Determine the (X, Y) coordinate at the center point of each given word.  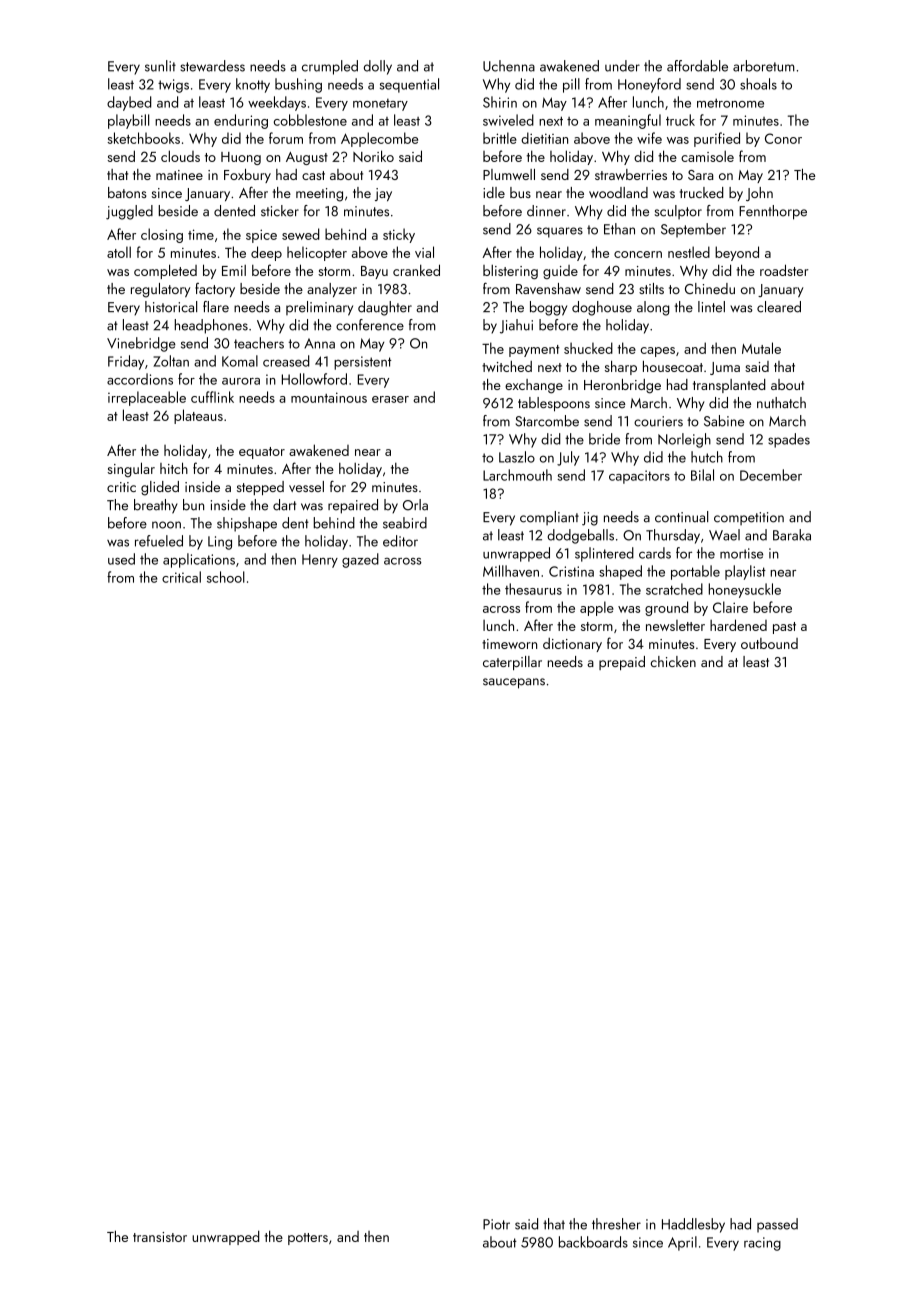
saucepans (514, 683)
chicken (673, 661)
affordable (697, 66)
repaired (353, 506)
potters (308, 1239)
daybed (129, 103)
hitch (174, 468)
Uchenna (509, 66)
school (226, 577)
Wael (724, 535)
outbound (769, 643)
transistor (160, 1237)
